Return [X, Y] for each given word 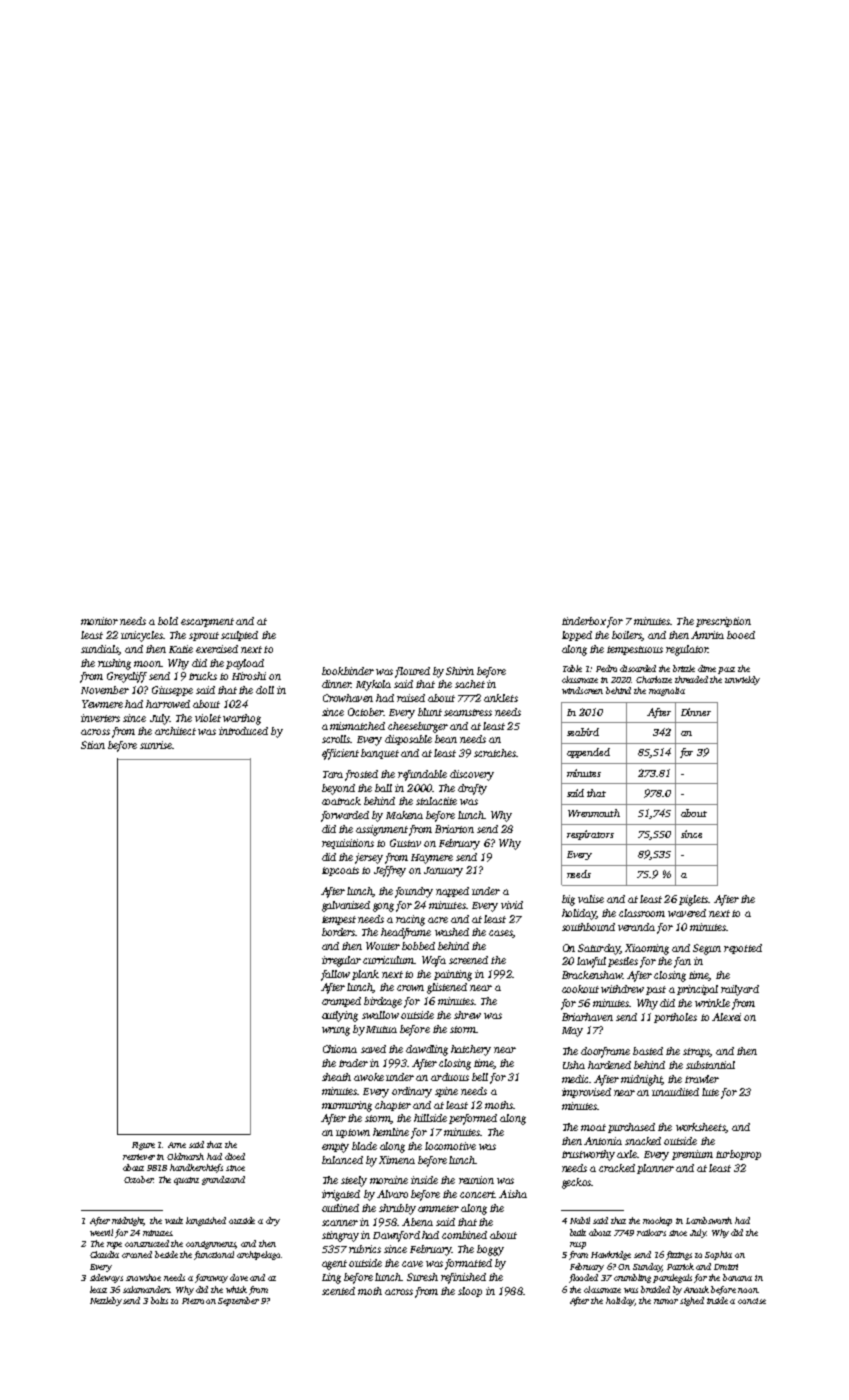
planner [655, 1169]
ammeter [438, 1208]
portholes [675, 1018]
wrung [336, 1031]
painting [453, 975]
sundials [99, 649]
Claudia [104, 1254]
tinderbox [584, 621]
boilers [627, 636]
